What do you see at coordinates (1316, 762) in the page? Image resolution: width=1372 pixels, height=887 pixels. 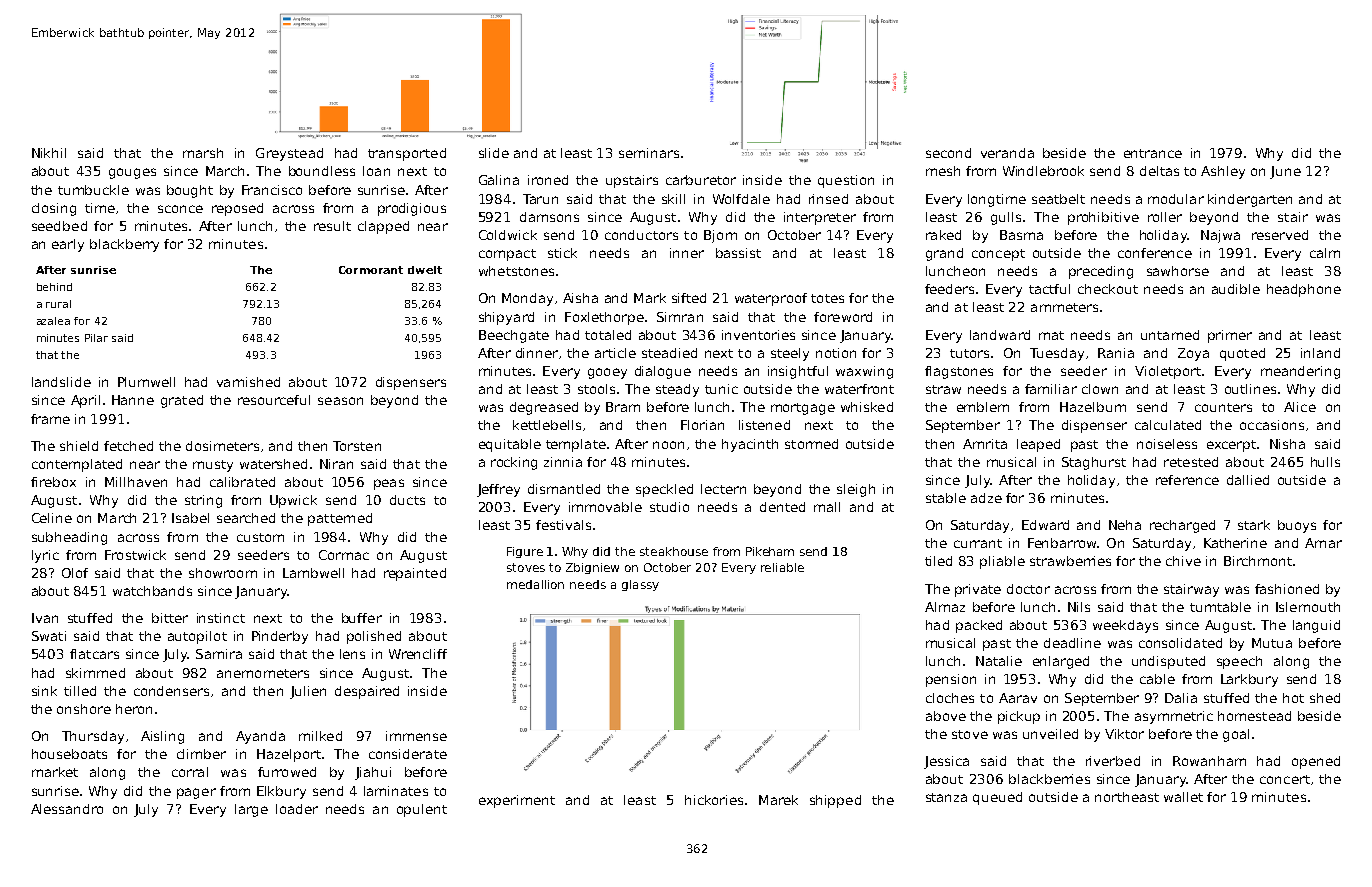 I see `opened` at bounding box center [1316, 762].
